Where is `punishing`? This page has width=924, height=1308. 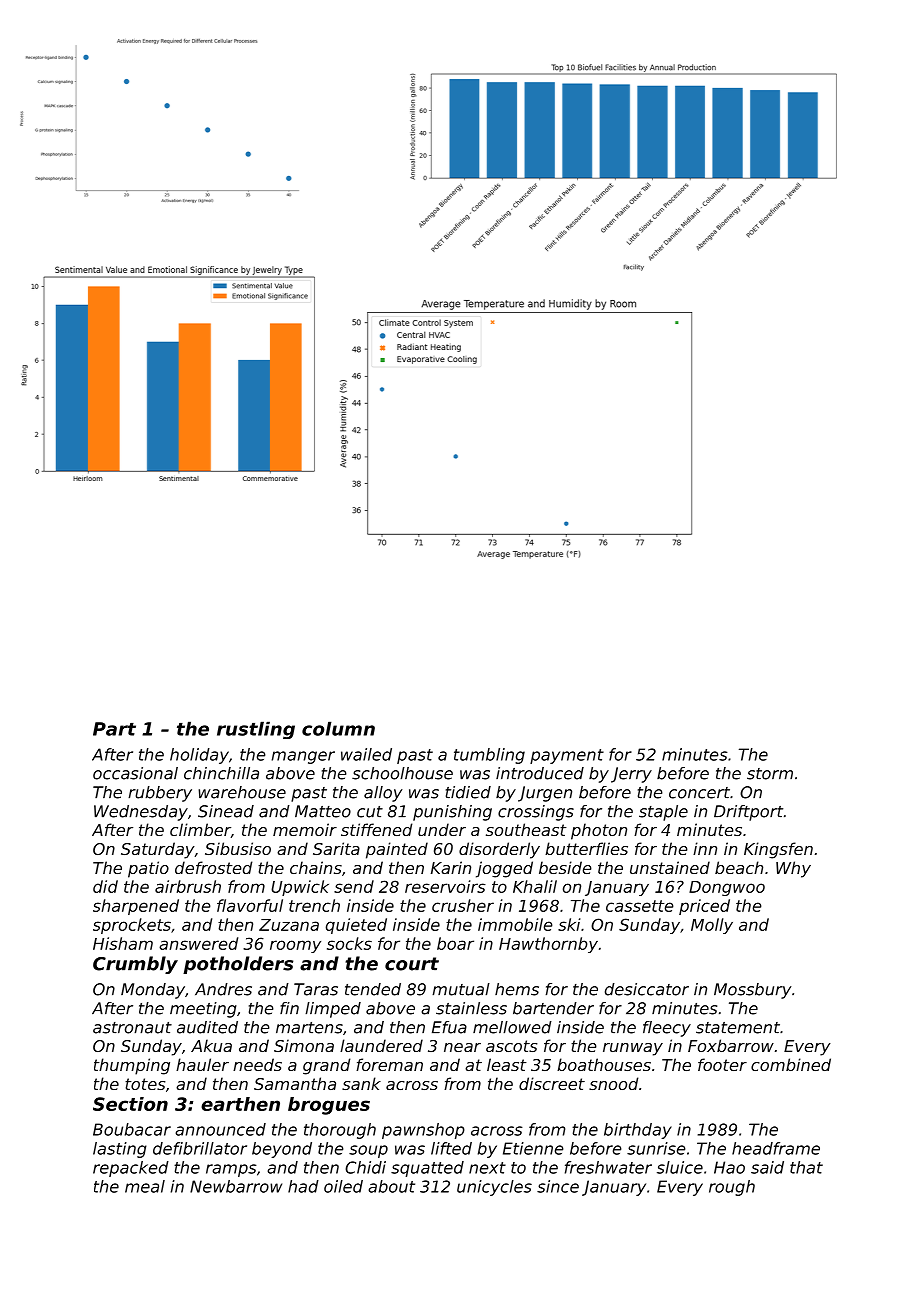 punishing is located at coordinates (452, 813).
